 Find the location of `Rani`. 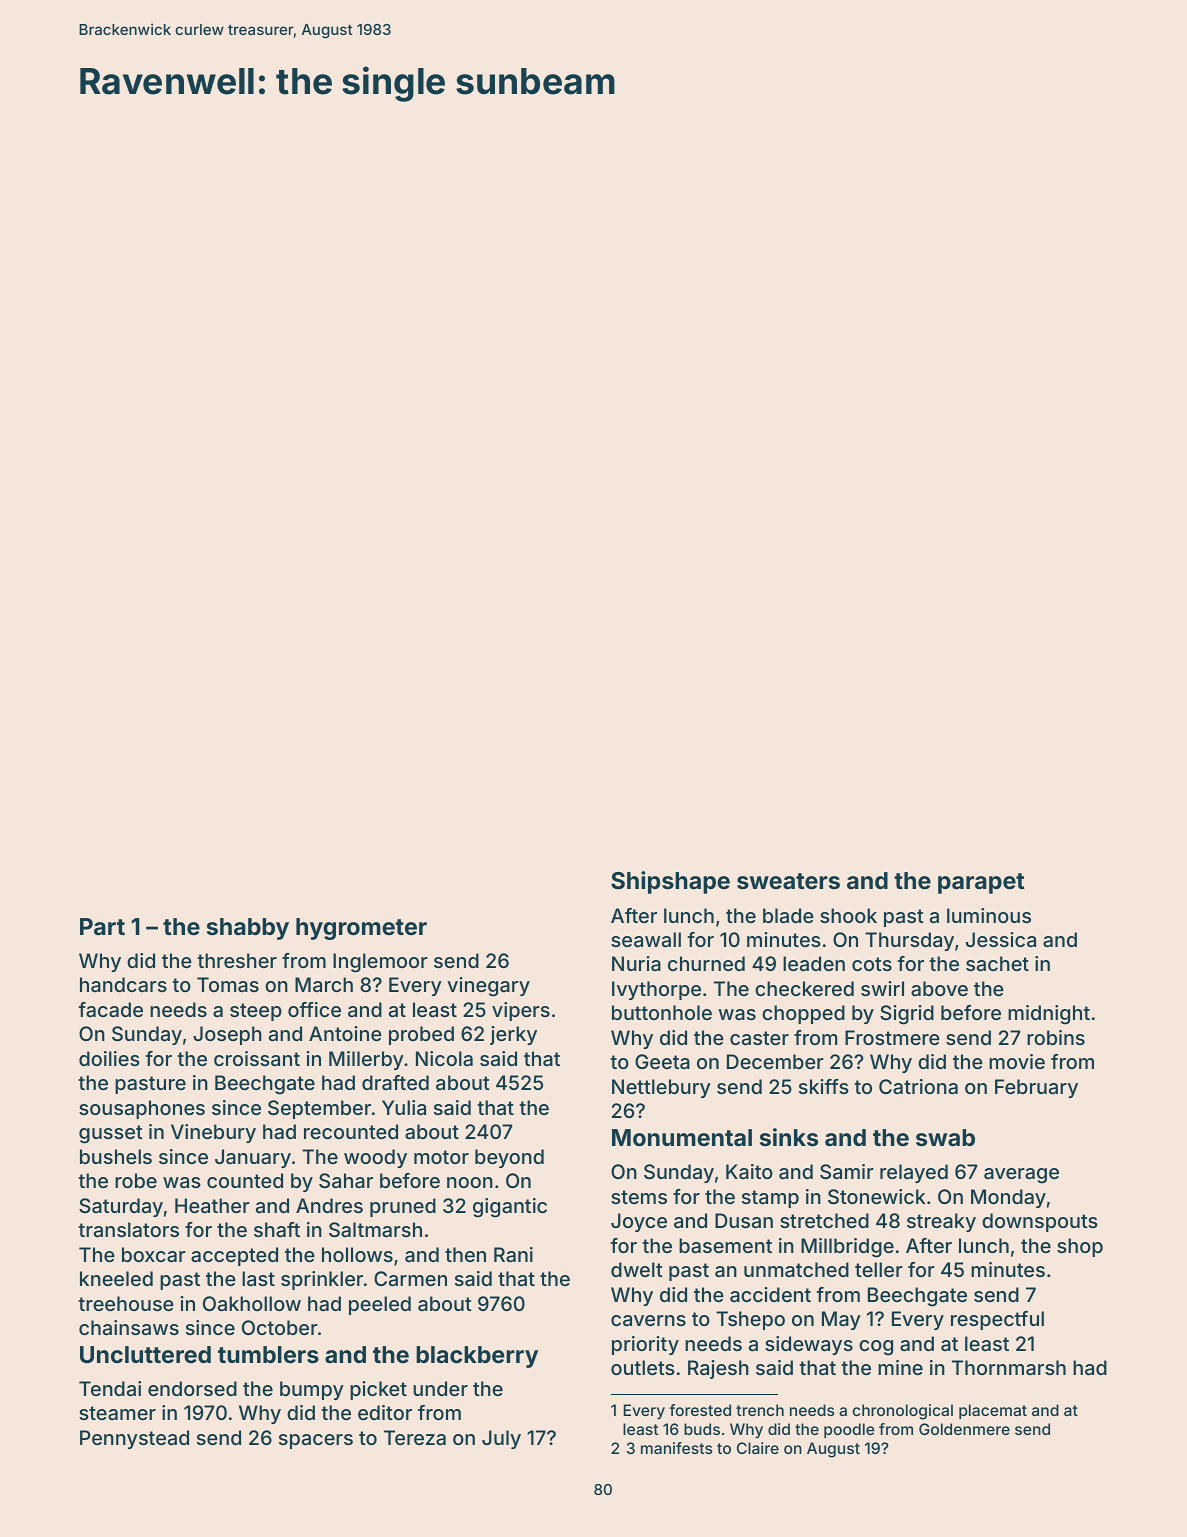

Rani is located at coordinates (513, 1254).
